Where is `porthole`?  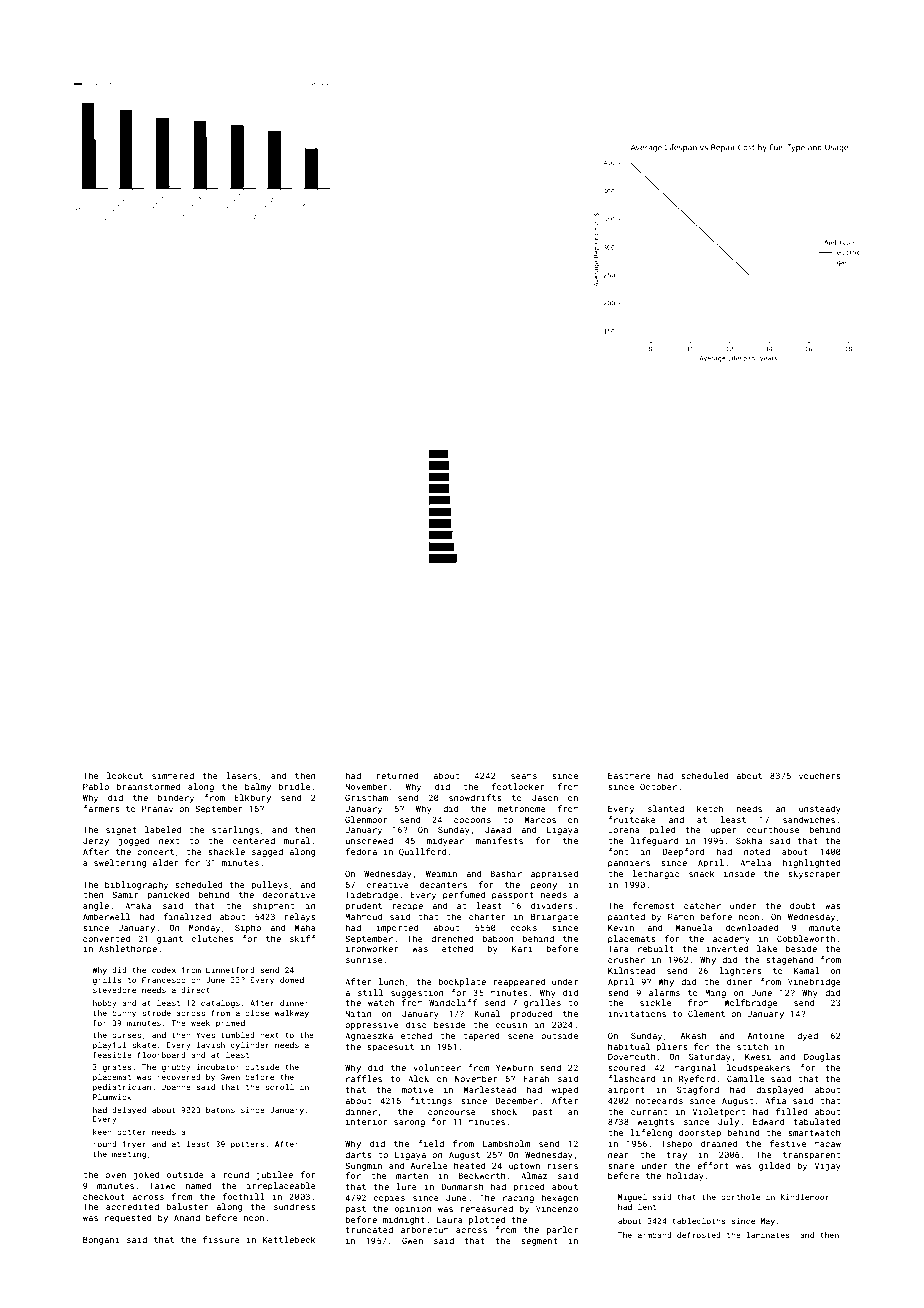 porthole is located at coordinates (740, 1198).
